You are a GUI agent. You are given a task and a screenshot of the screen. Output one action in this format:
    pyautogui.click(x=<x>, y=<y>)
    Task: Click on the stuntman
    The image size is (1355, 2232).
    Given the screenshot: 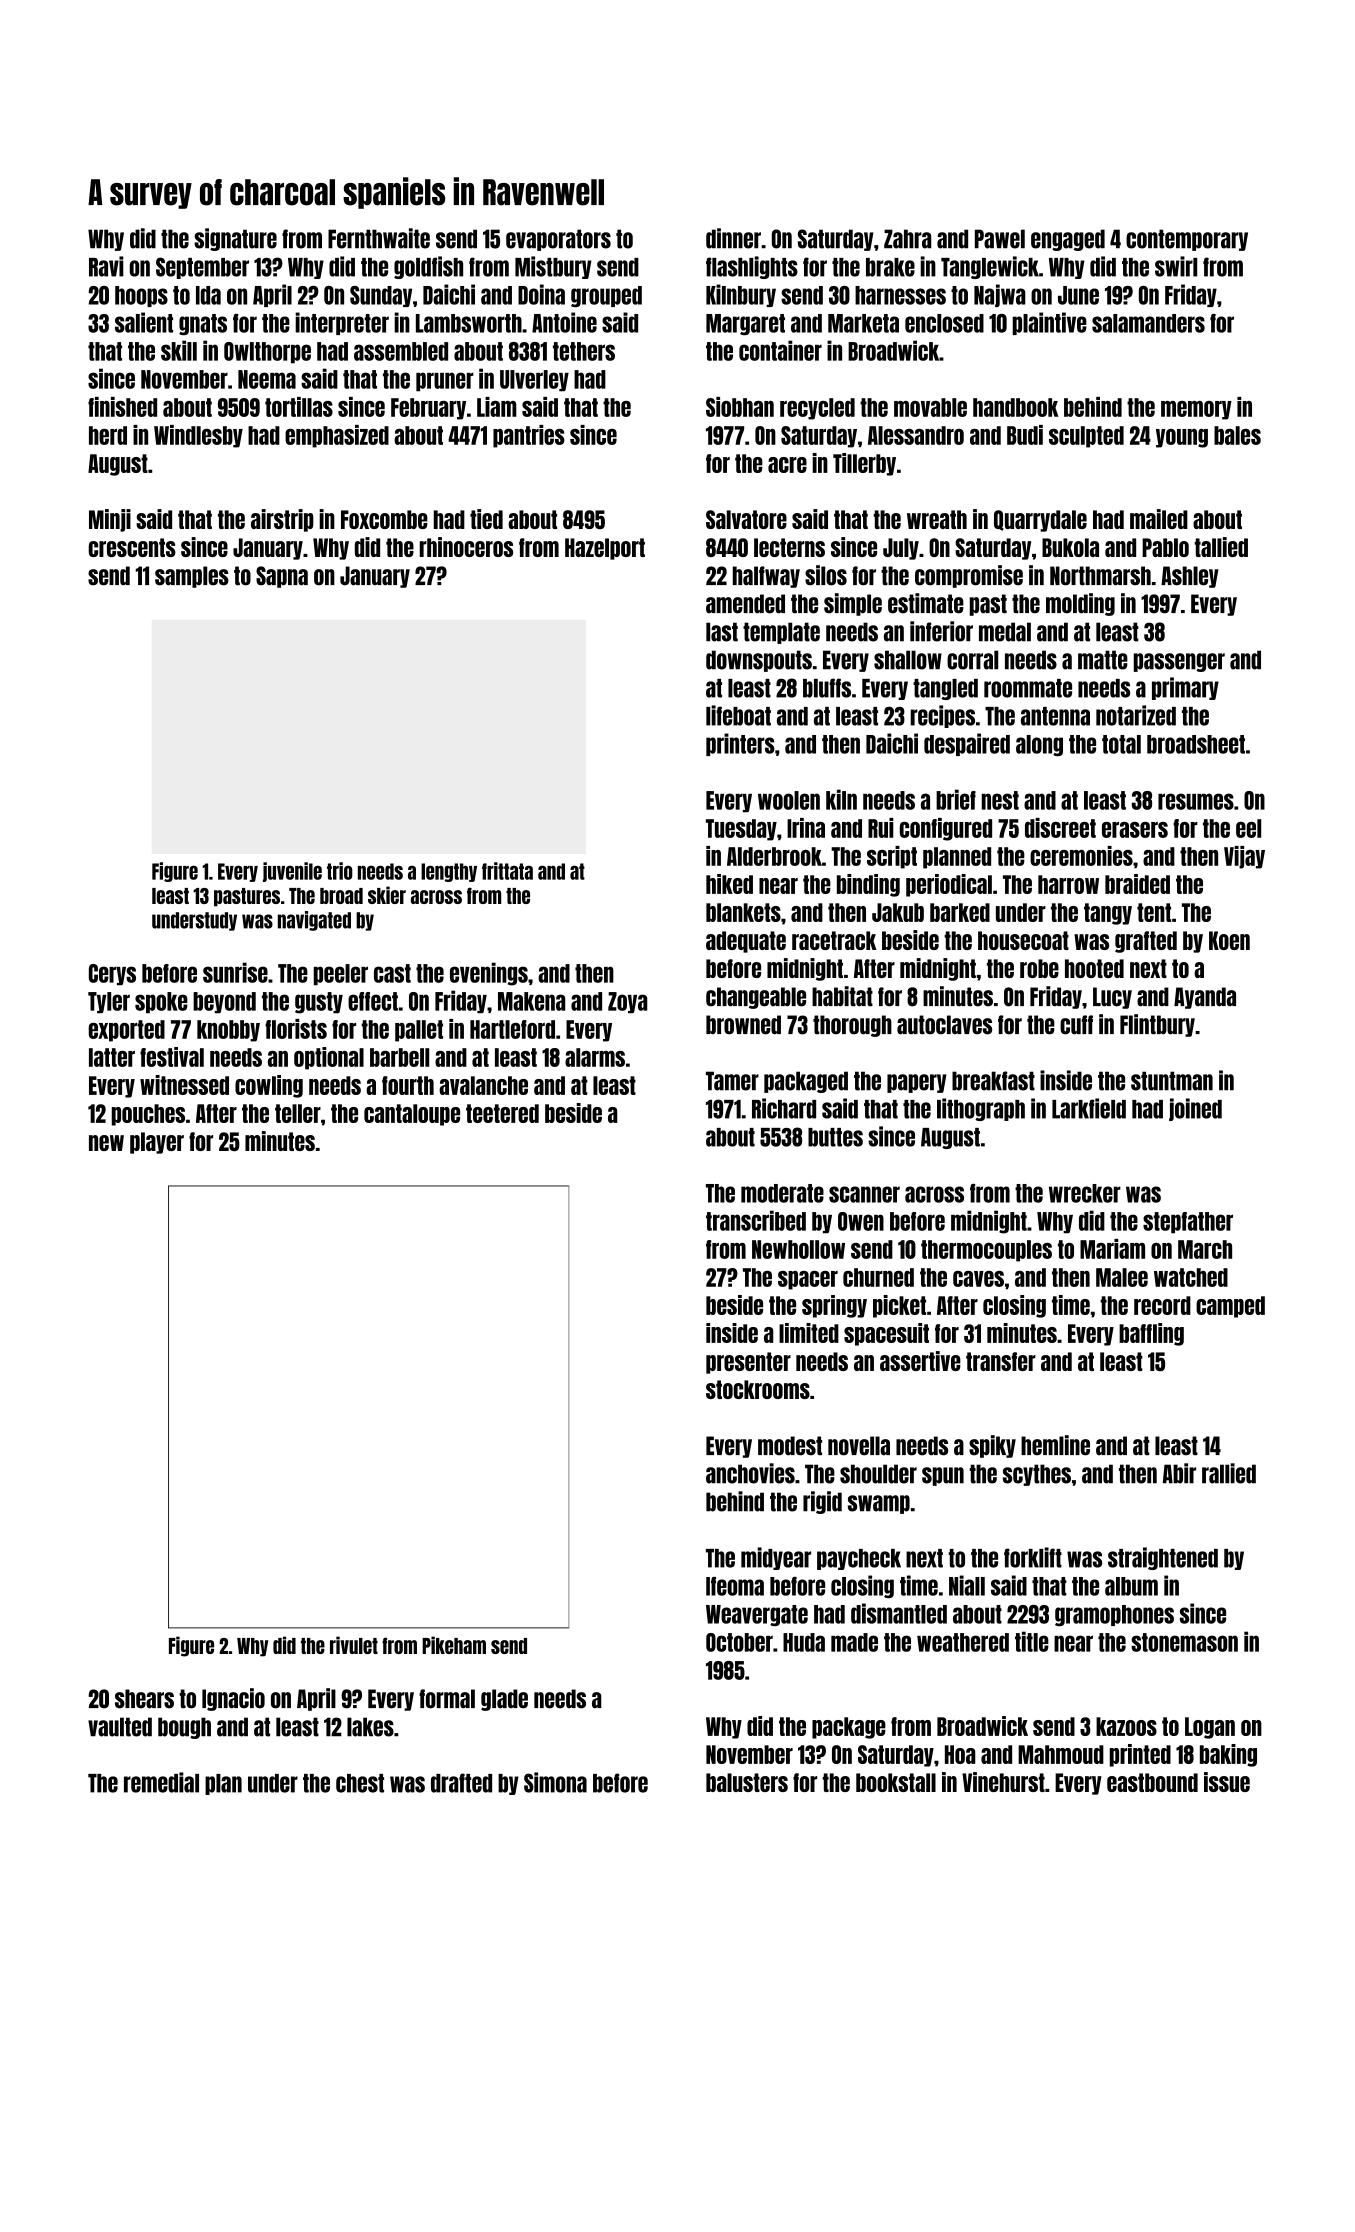 What is the action you would take?
    pyautogui.click(x=1172, y=1081)
